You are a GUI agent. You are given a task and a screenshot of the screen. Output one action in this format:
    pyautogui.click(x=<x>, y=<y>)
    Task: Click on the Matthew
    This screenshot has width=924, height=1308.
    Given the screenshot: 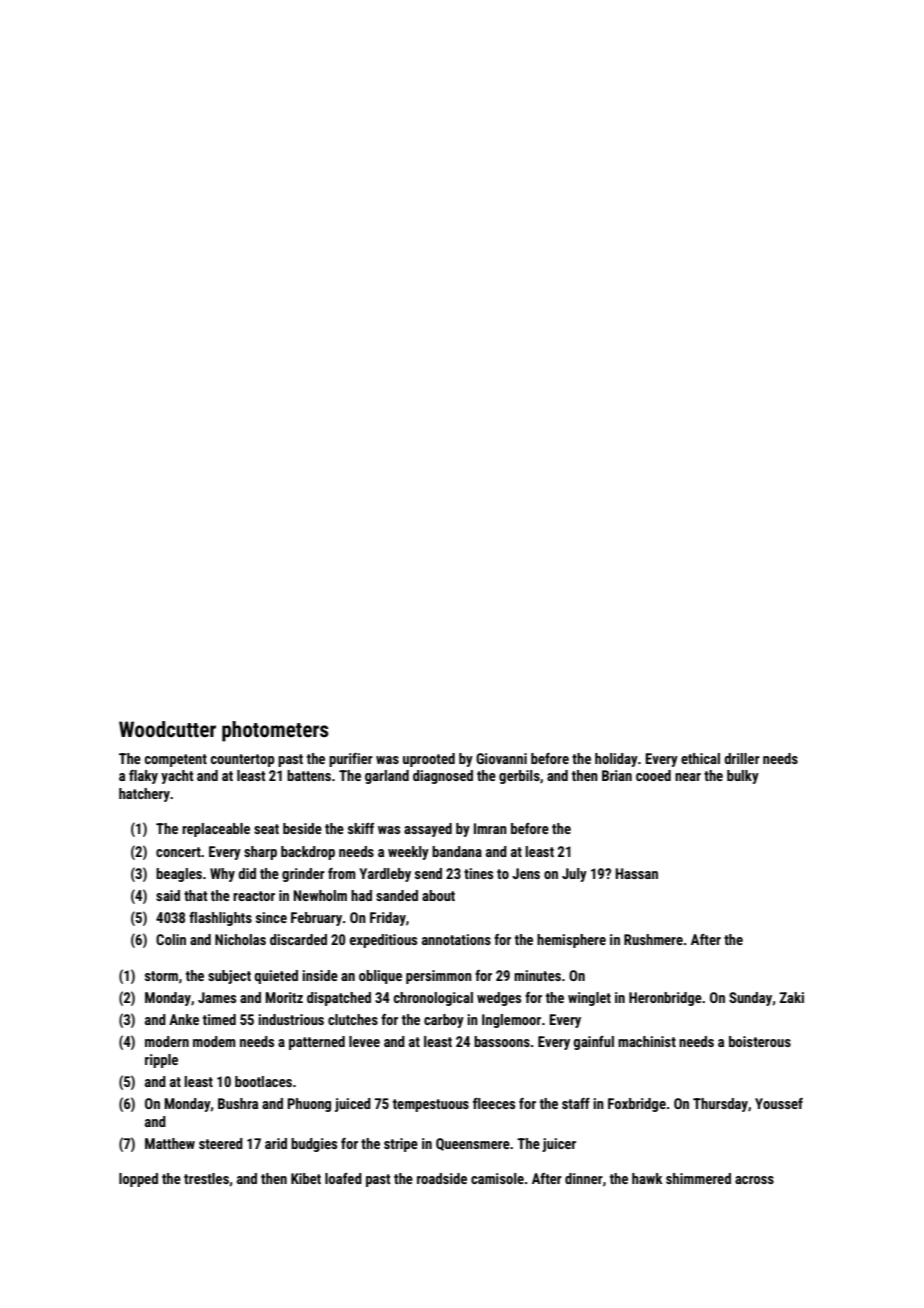 What is the action you would take?
    pyautogui.click(x=170, y=1143)
